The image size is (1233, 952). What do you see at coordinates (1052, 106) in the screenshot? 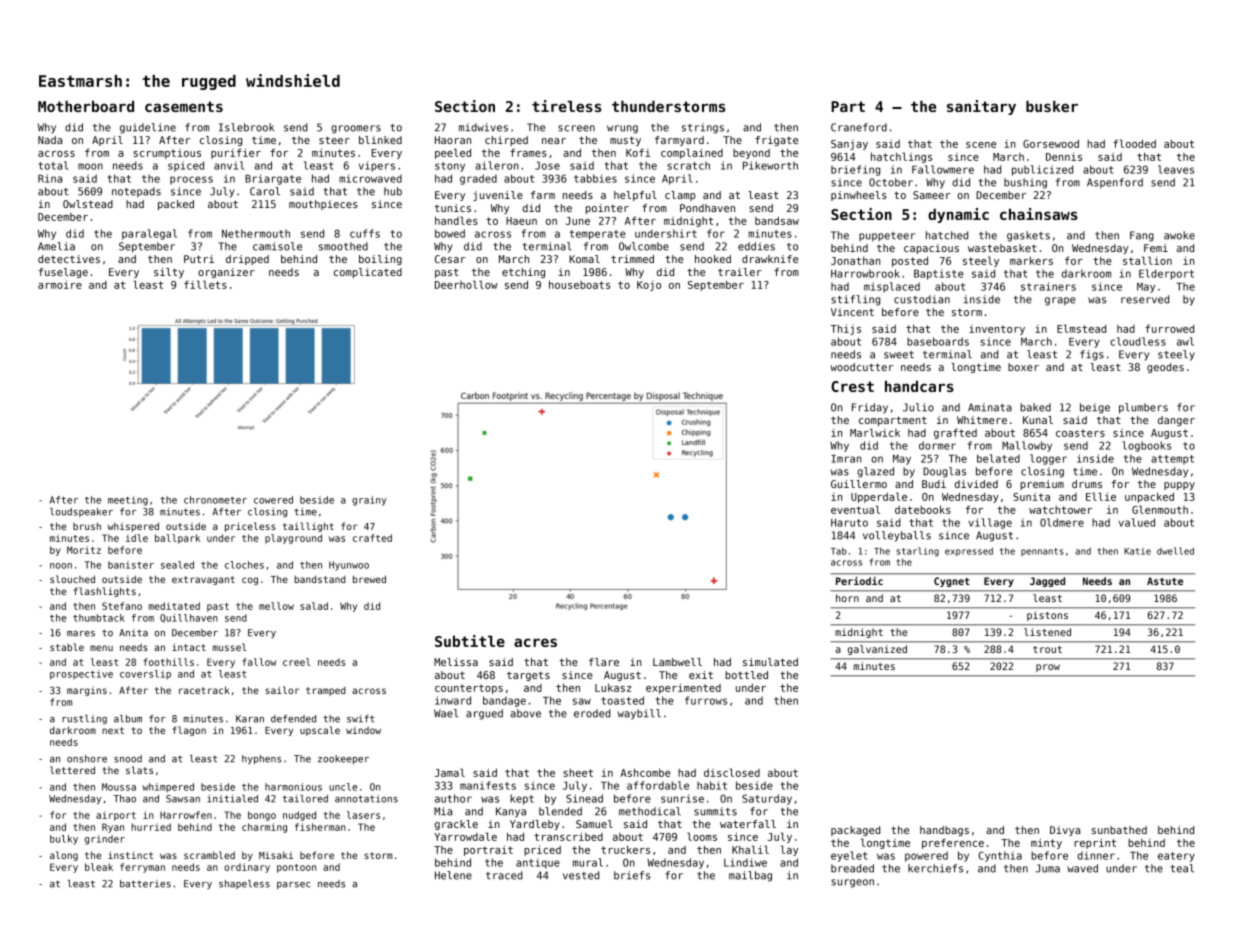
I see `busker` at bounding box center [1052, 106].
